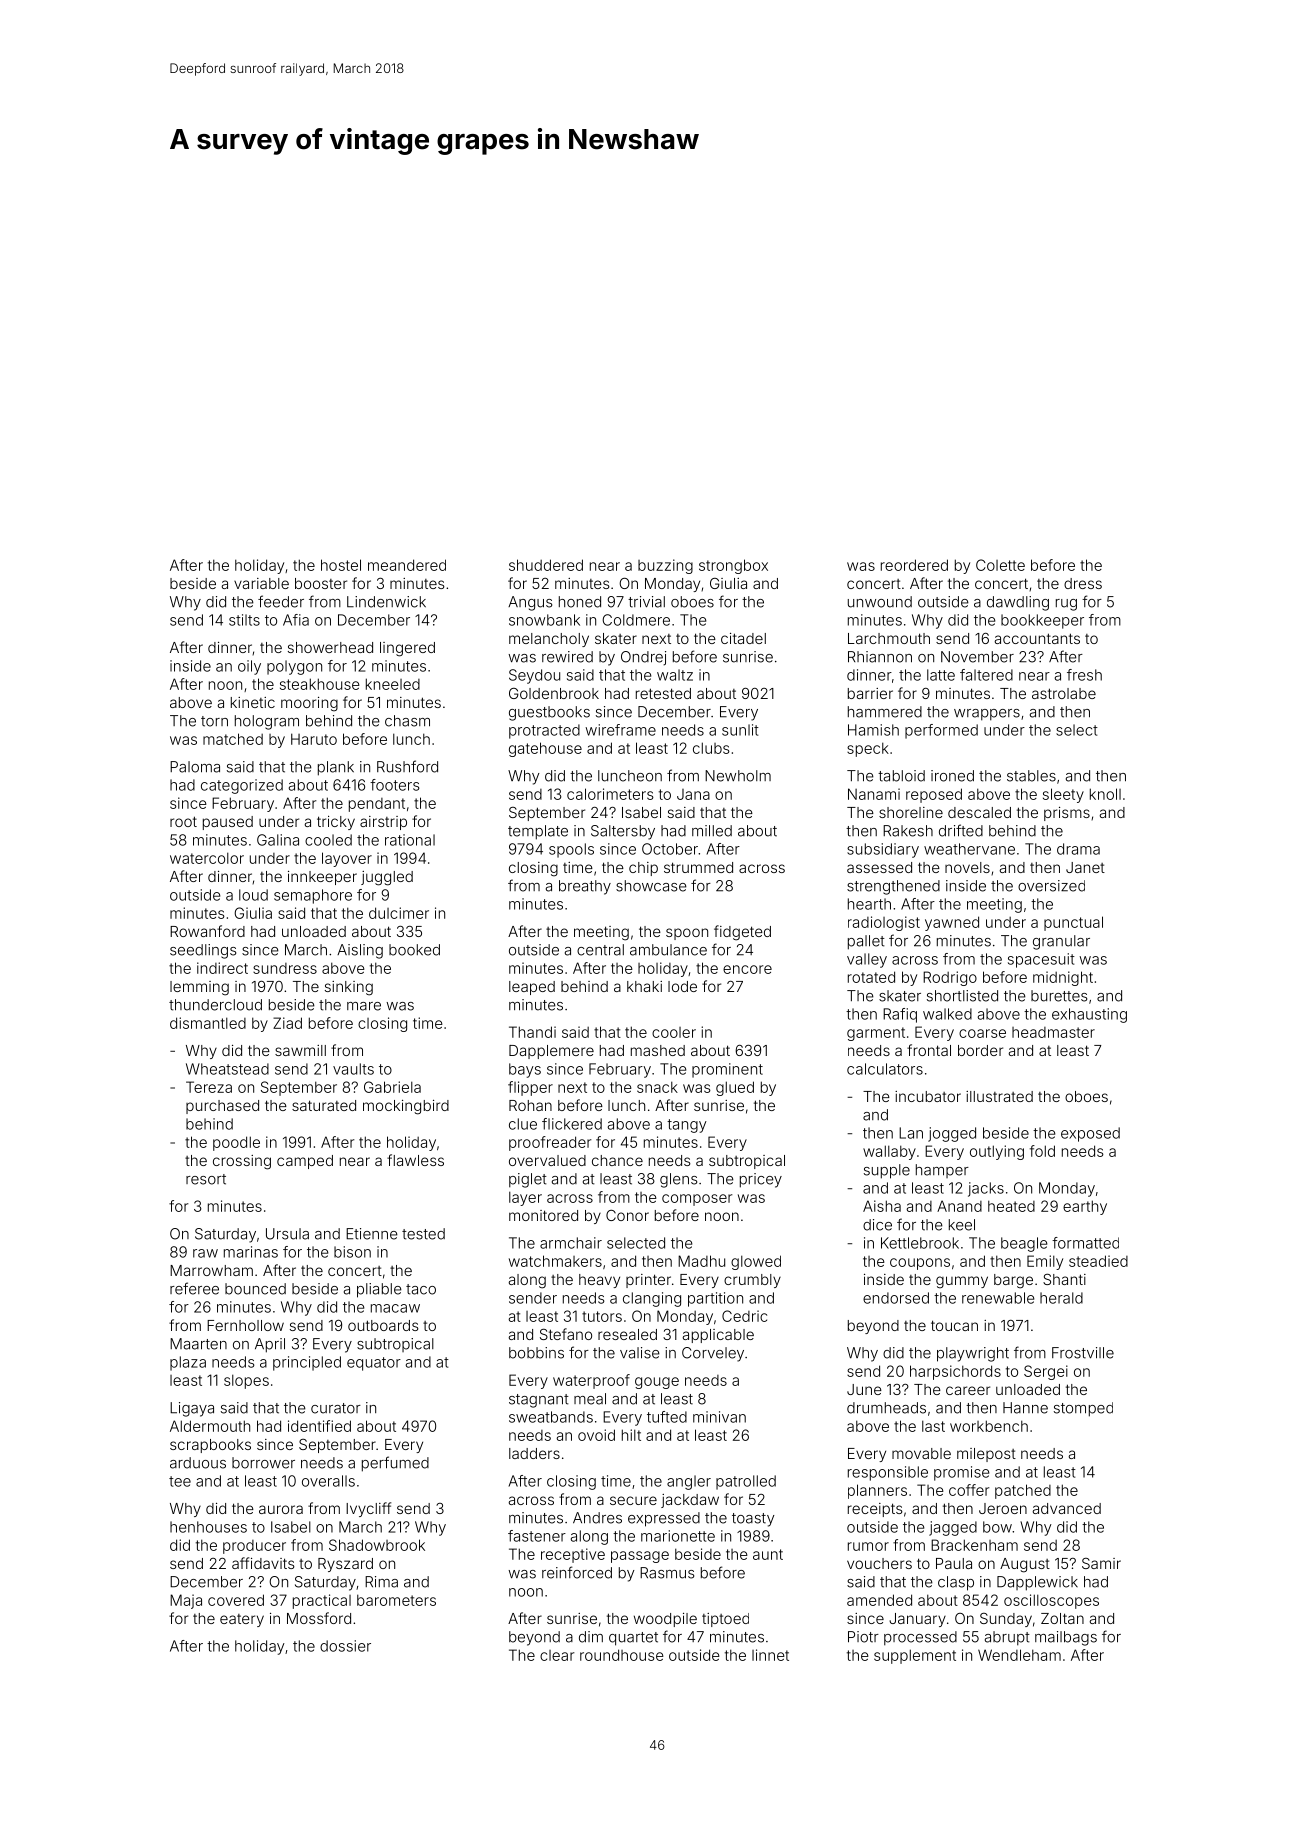 This image has height=1836, width=1298. I want to click on reinforced, so click(577, 1572).
